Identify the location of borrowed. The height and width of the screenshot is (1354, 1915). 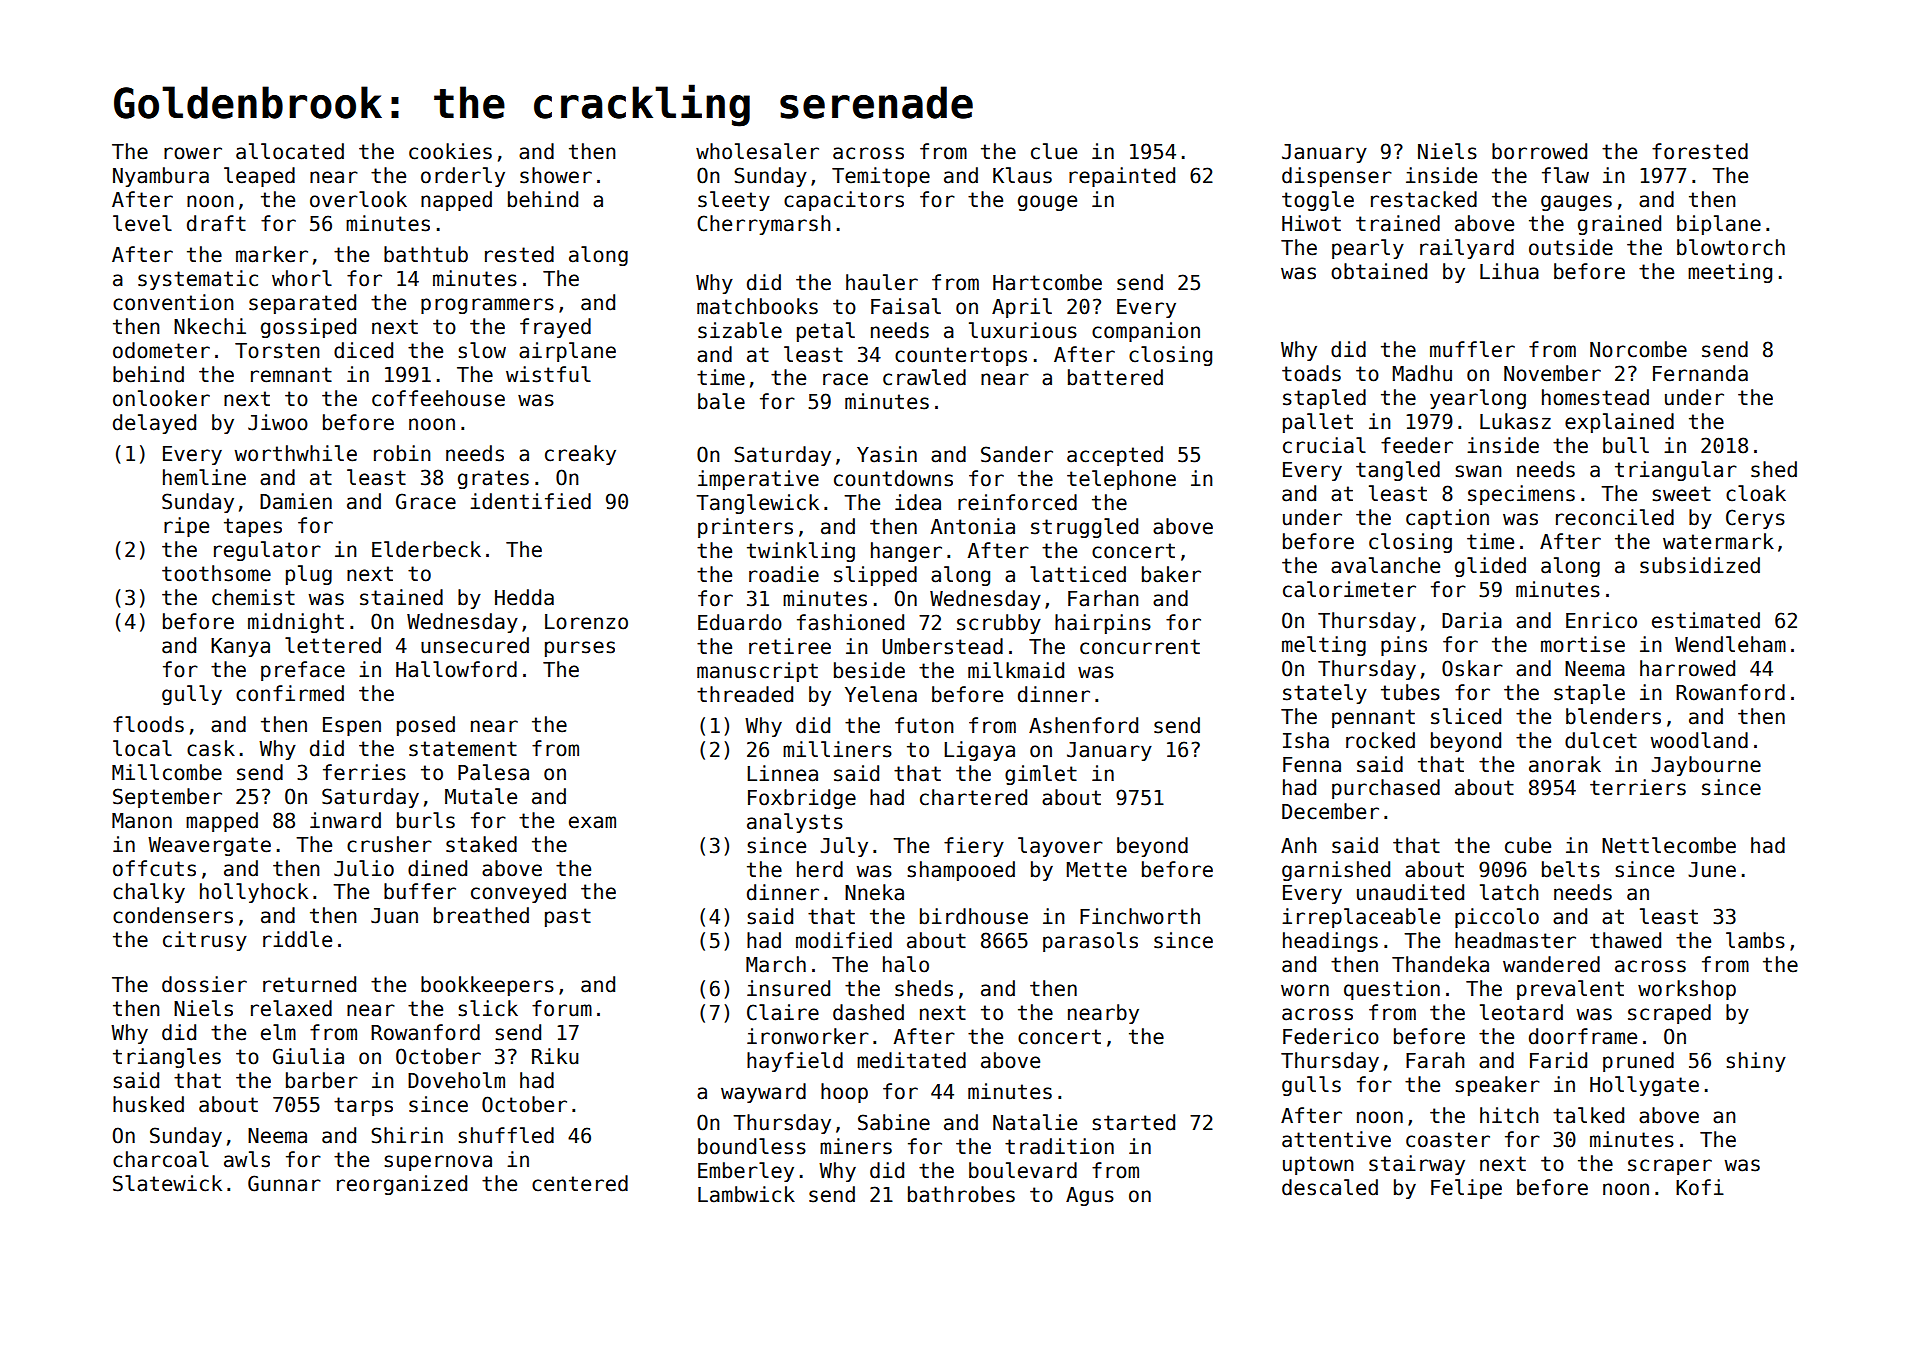
(1539, 151).
